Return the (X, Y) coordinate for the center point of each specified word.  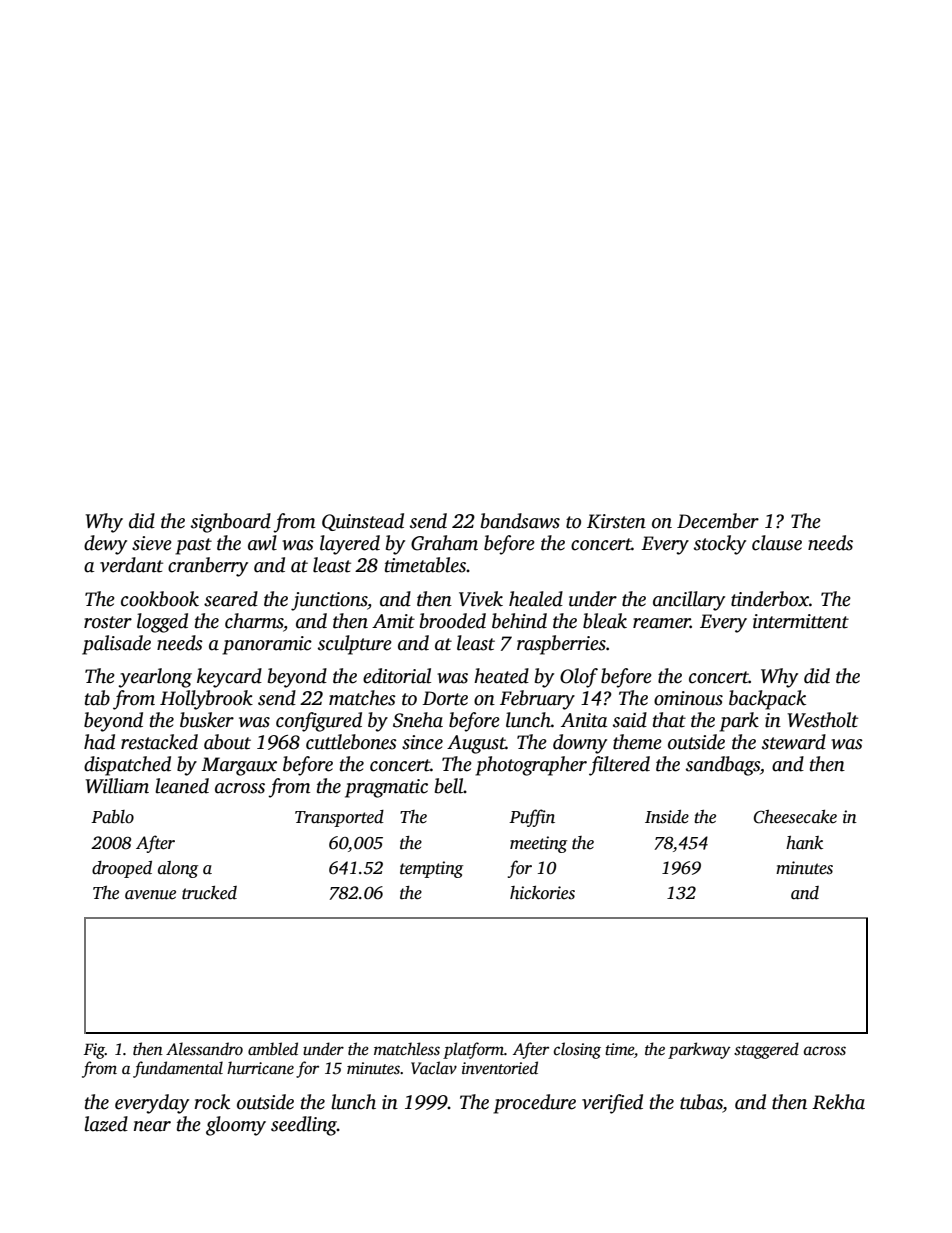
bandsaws (520, 521)
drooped (122, 869)
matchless (407, 1049)
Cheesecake (795, 817)
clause (777, 543)
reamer (662, 623)
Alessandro (204, 1049)
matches (362, 698)
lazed (106, 1124)
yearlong (155, 678)
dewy (105, 545)
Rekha (838, 1102)
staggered (766, 1050)
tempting (431, 869)
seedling (304, 1126)
